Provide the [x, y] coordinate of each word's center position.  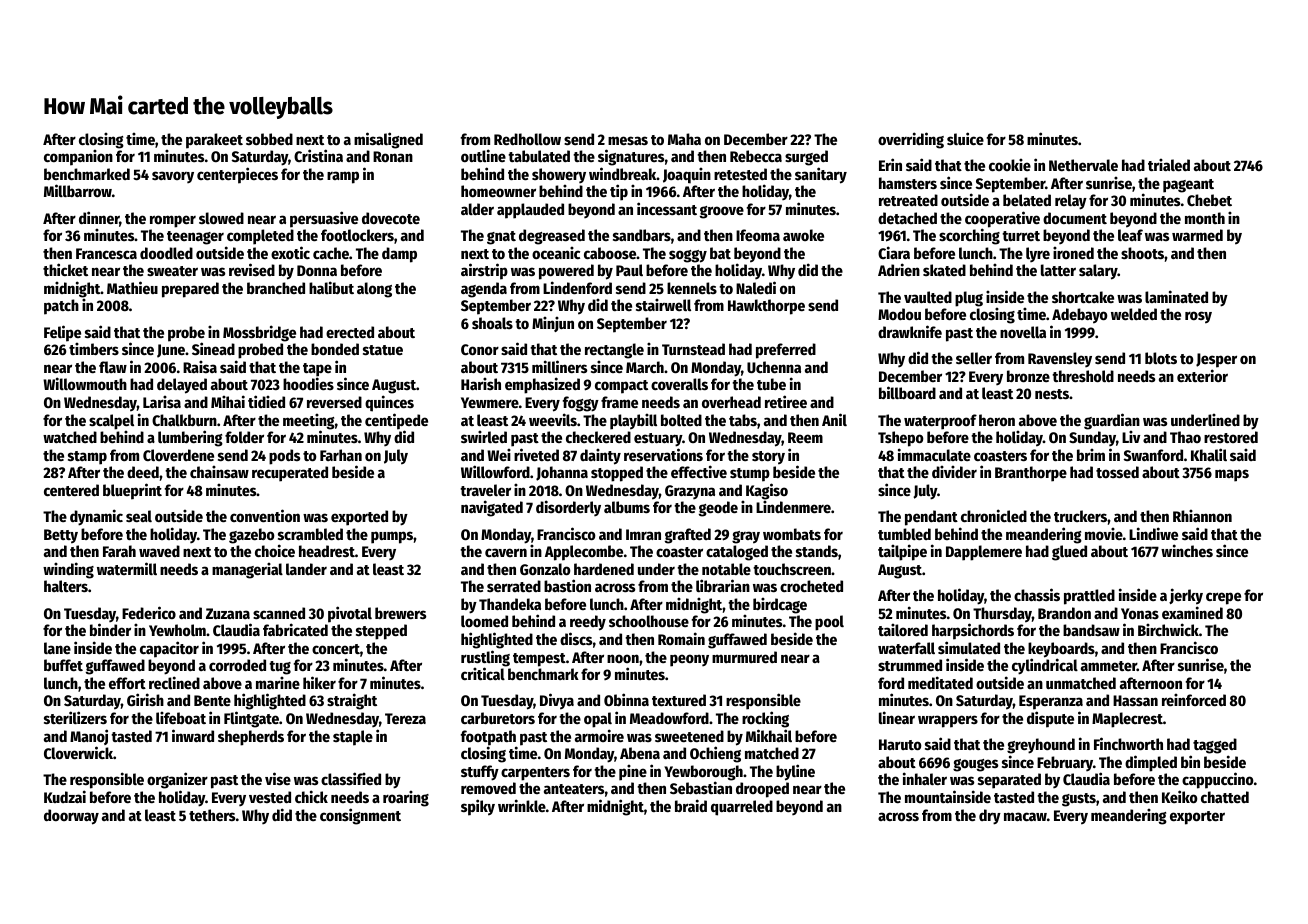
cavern [506, 552]
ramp [343, 177]
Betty [61, 536]
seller [974, 358]
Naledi [756, 287]
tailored [903, 629]
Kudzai [65, 796]
